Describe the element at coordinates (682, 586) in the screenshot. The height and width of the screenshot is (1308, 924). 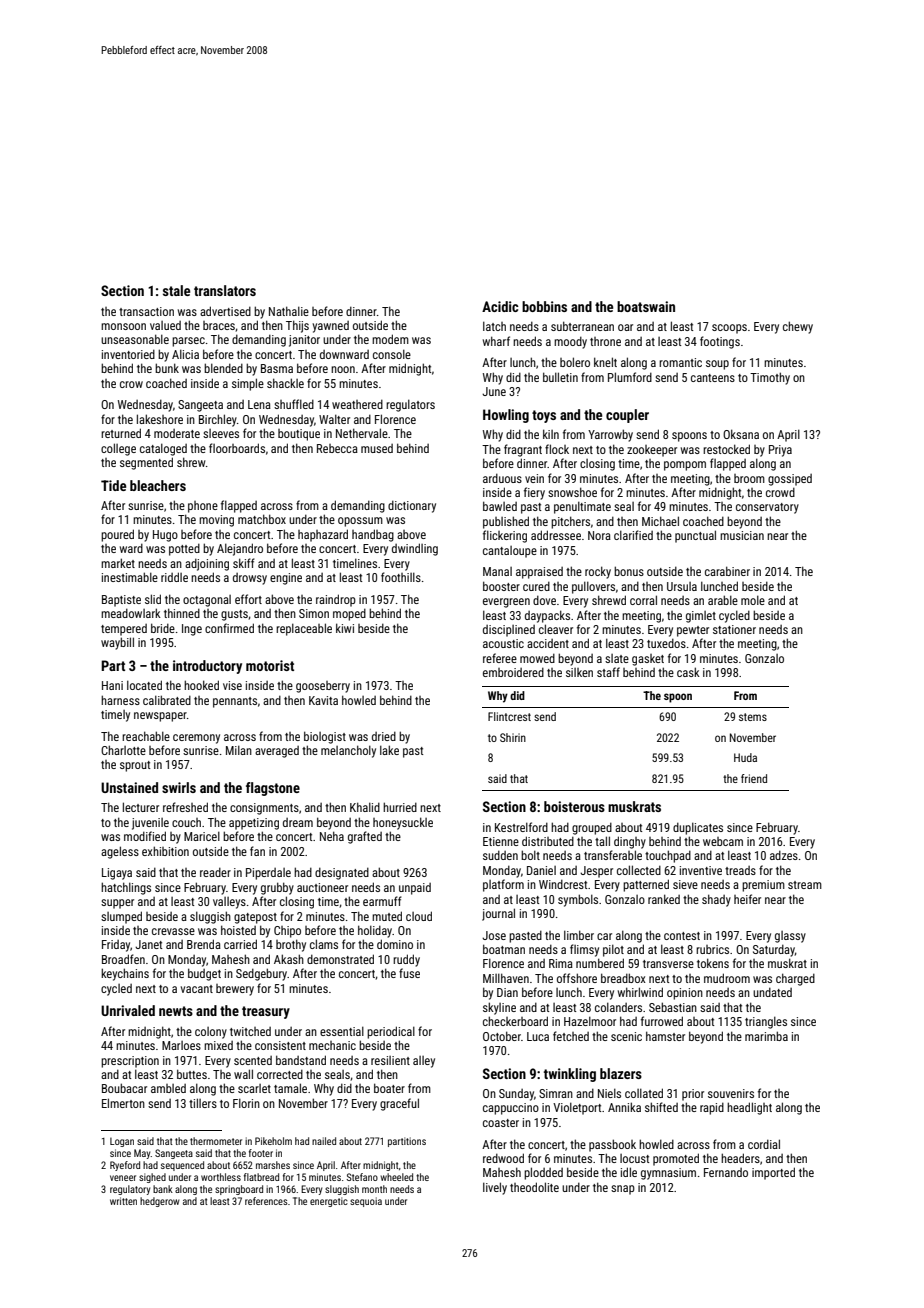
I see `Ursula` at that location.
